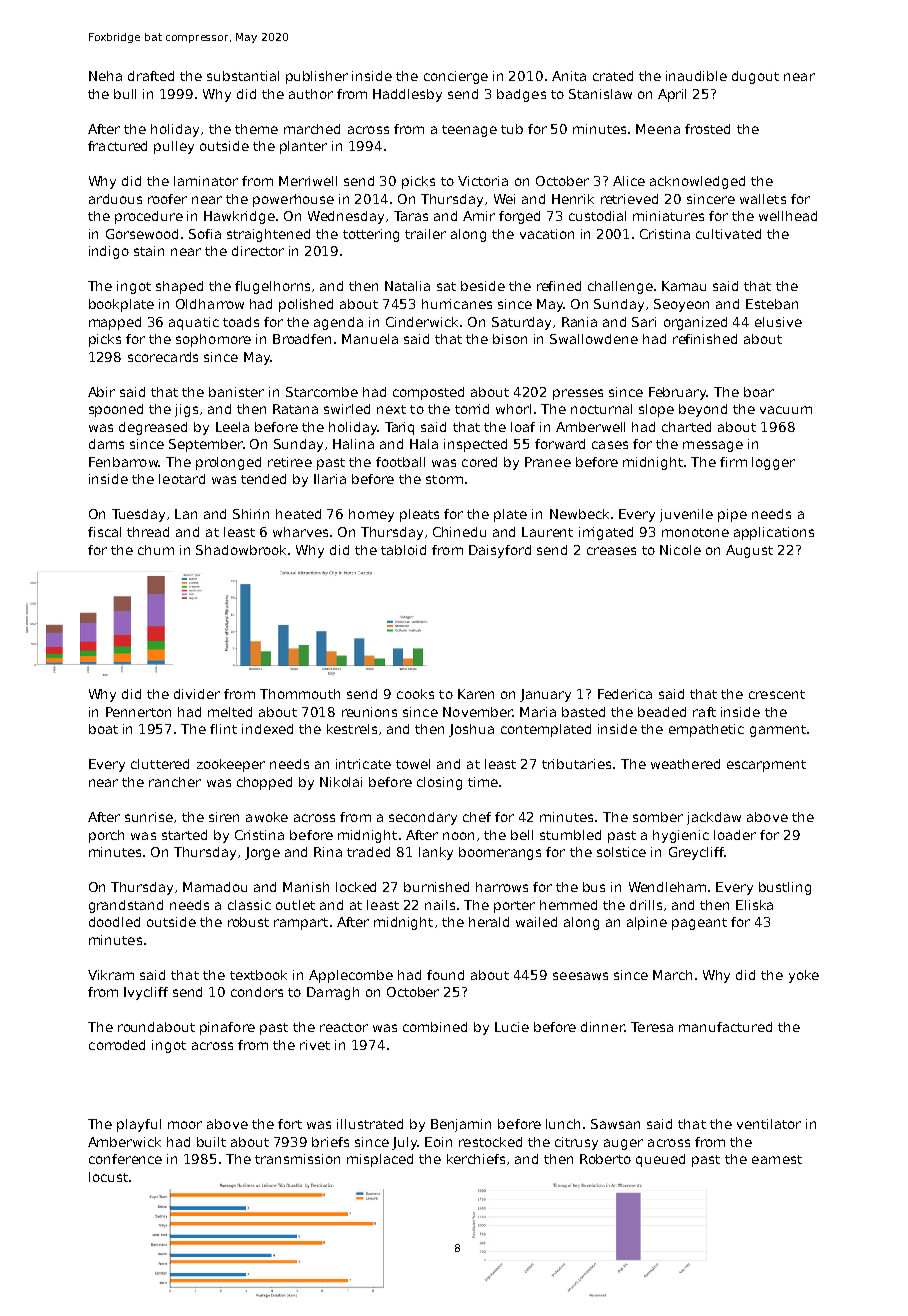  I want to click on mapped, so click(115, 323).
